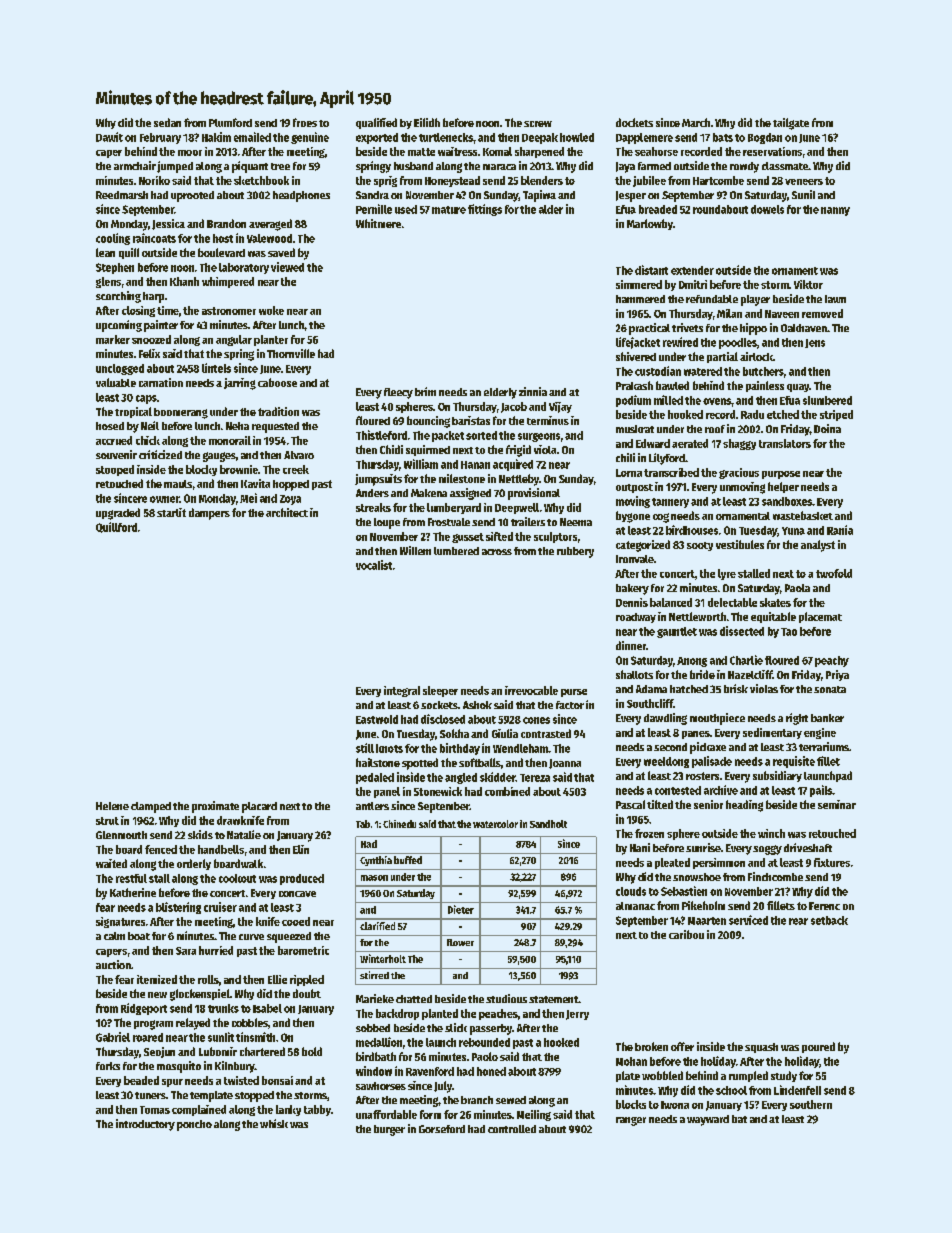  Describe the element at coordinates (230, 122) in the screenshot. I see `Plumford` at that location.
